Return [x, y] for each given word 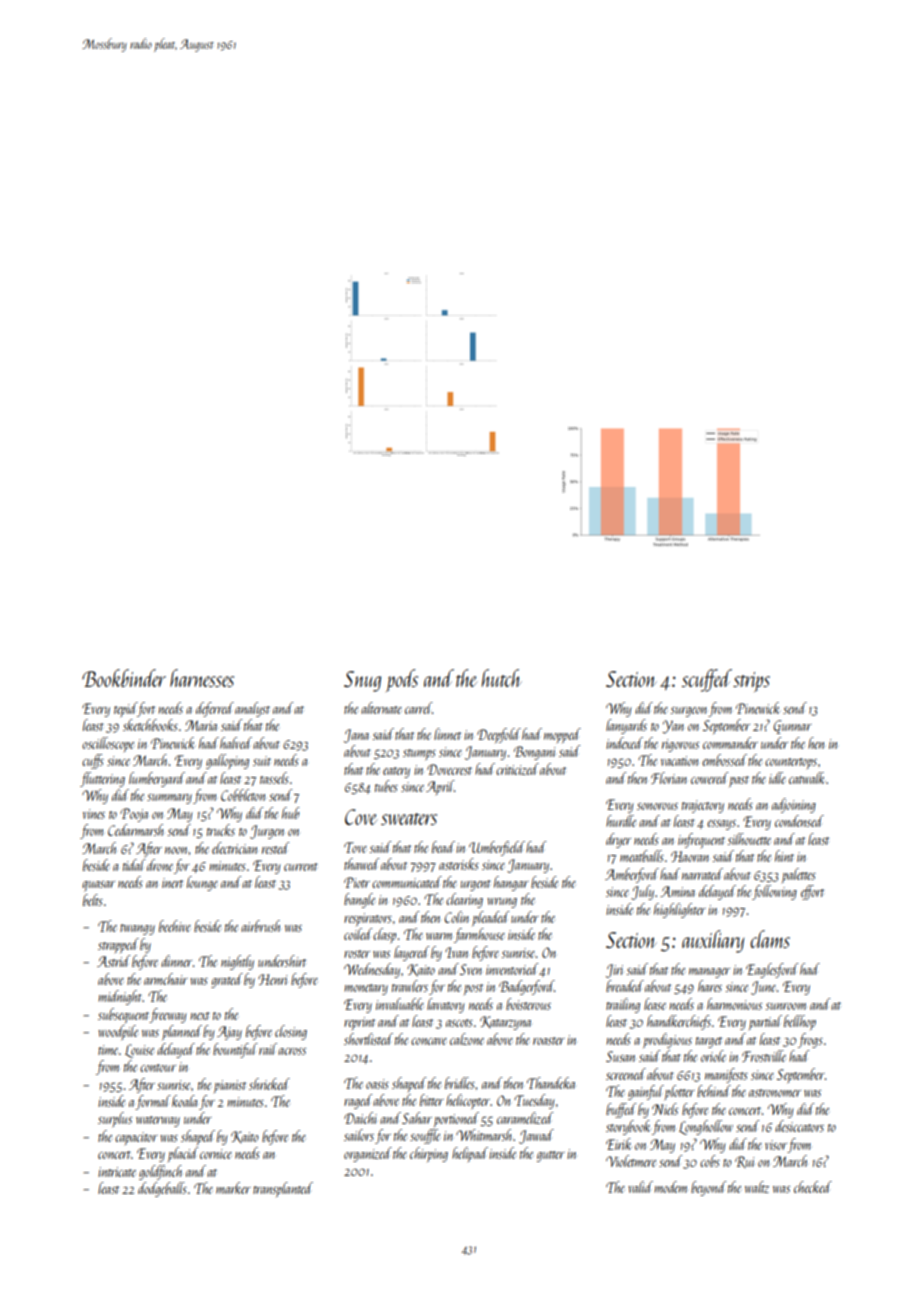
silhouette [749, 839]
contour [158, 1068]
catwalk [807, 778]
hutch [501, 678]
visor [776, 1145]
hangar [511, 883]
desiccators [799, 1126]
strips [751, 682]
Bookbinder [124, 678]
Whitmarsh [483, 1135]
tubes [386, 786]
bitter [432, 1100]
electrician [234, 848]
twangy [137, 929]
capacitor [136, 1138]
